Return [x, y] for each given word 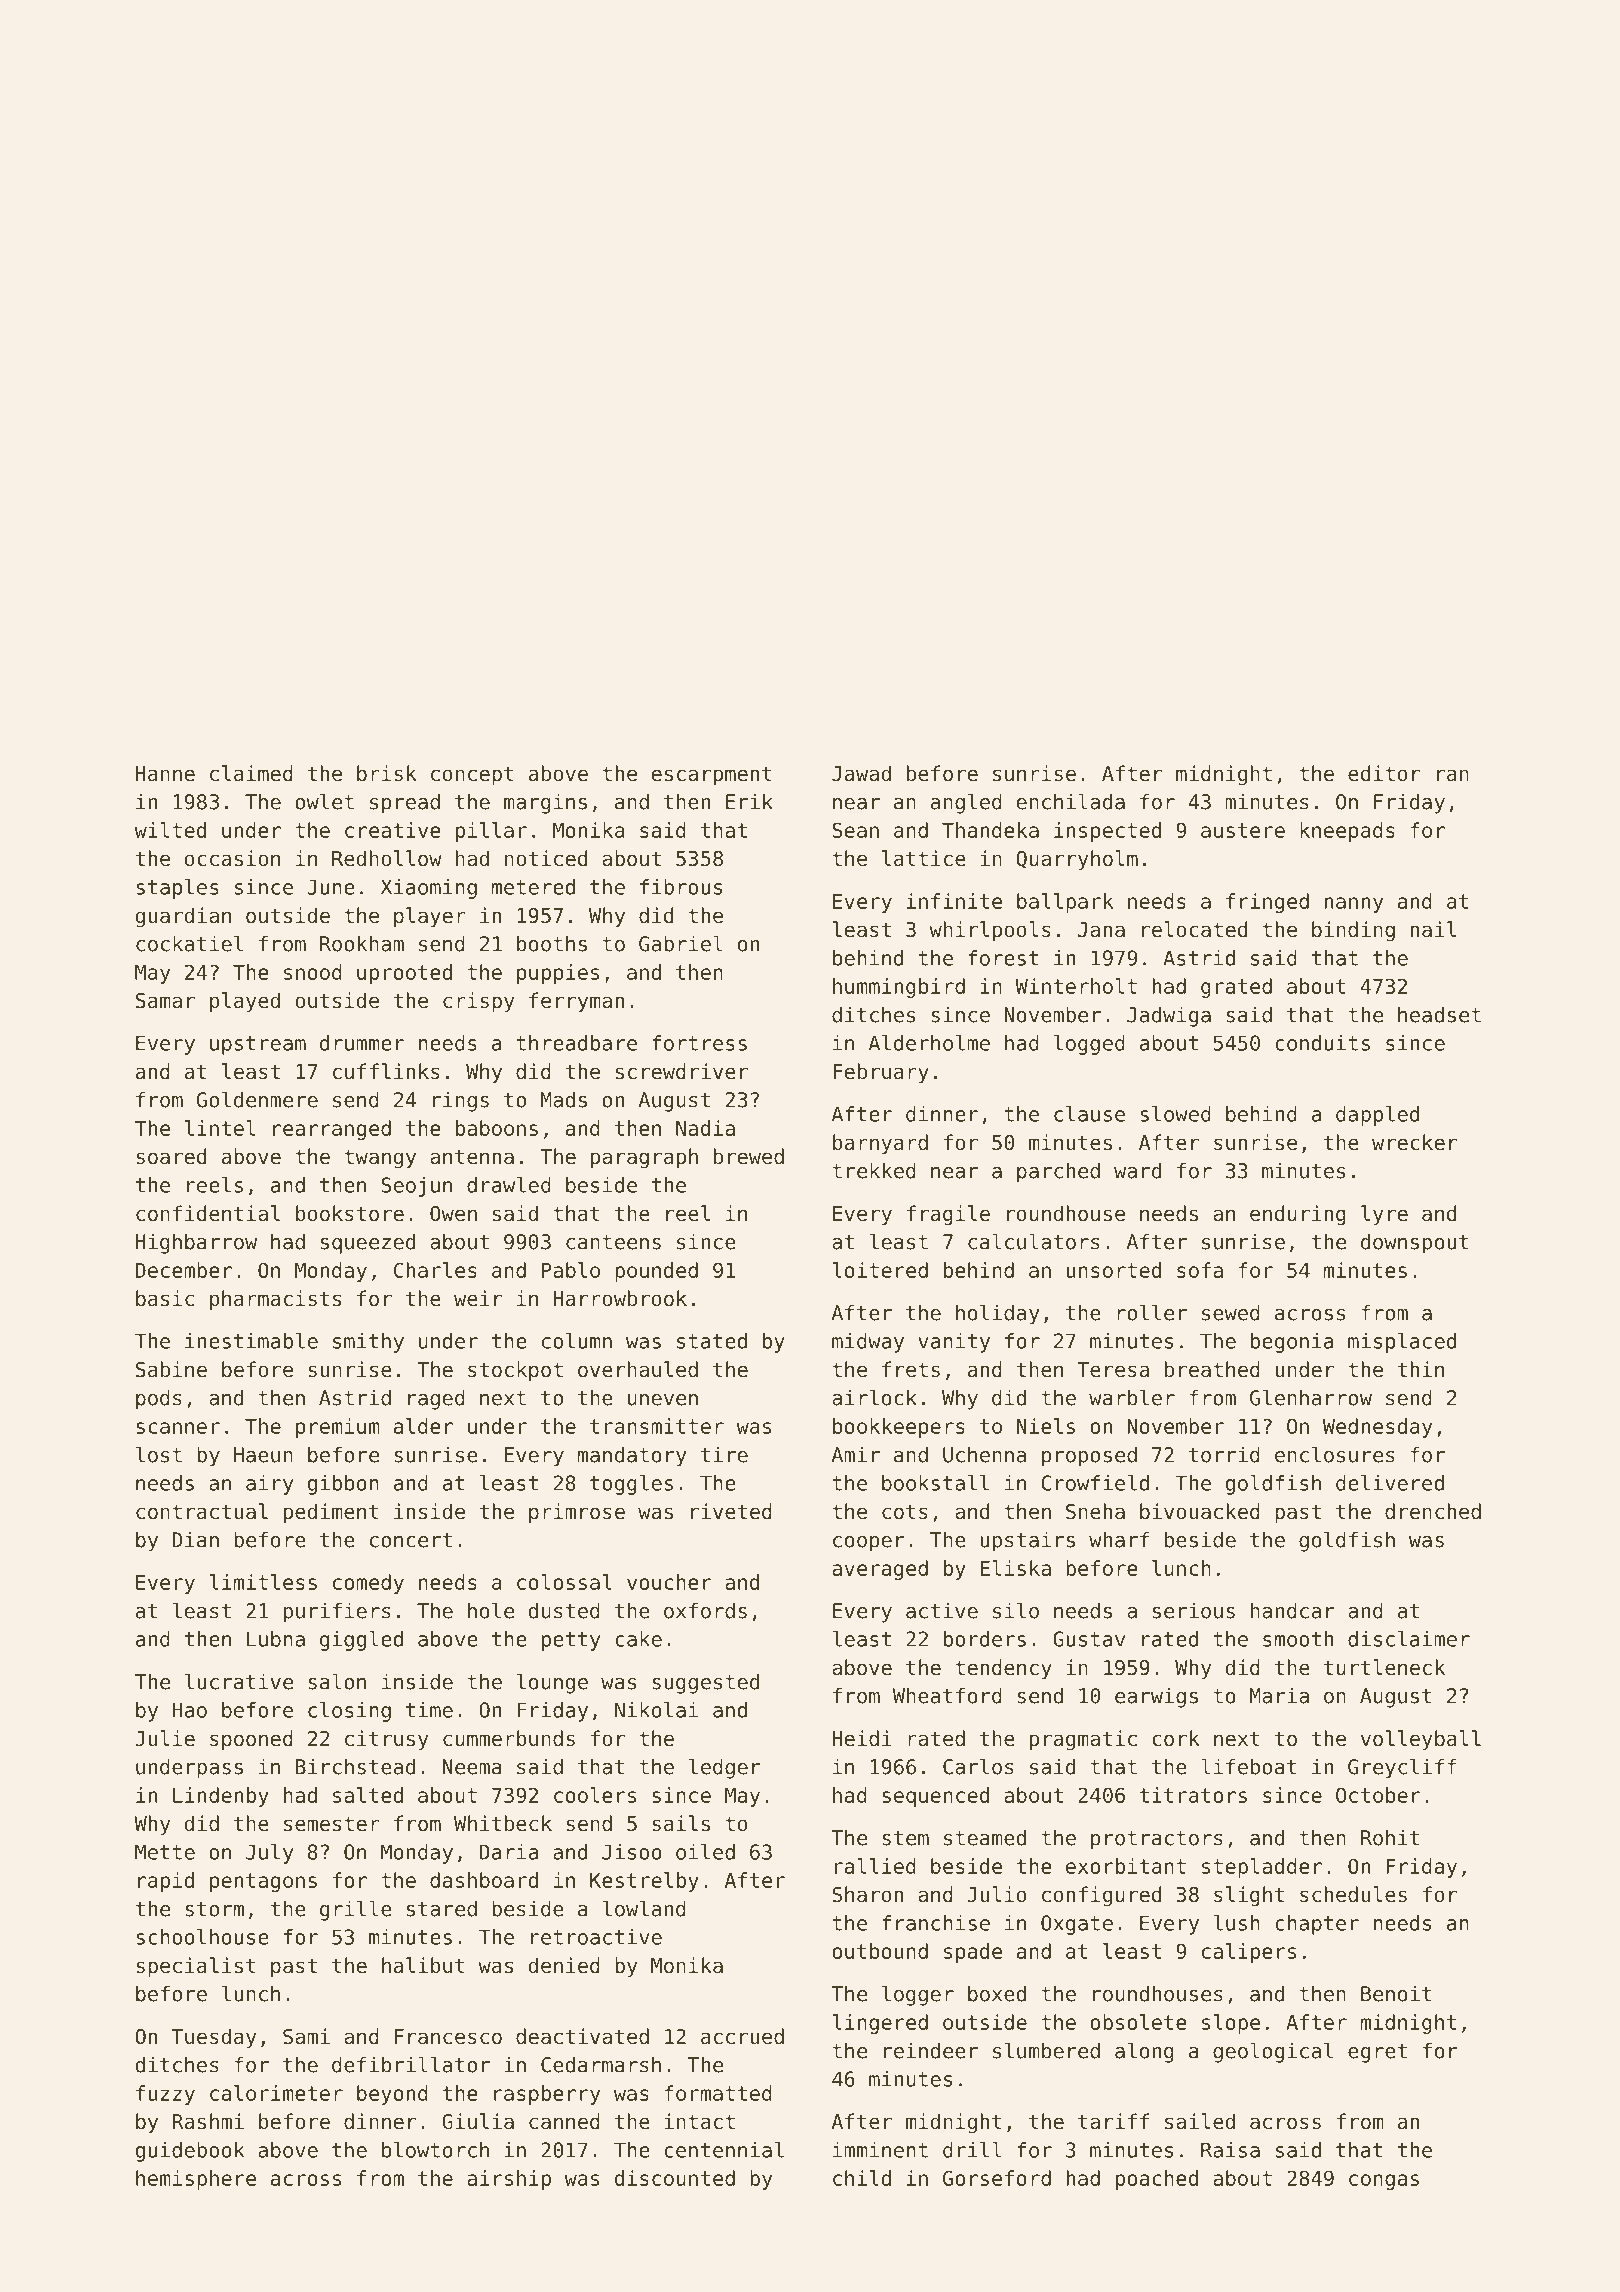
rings [461, 1101]
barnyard [880, 1144]
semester [332, 1824]
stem [905, 1838]
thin [1421, 1369]
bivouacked [1200, 1511]
